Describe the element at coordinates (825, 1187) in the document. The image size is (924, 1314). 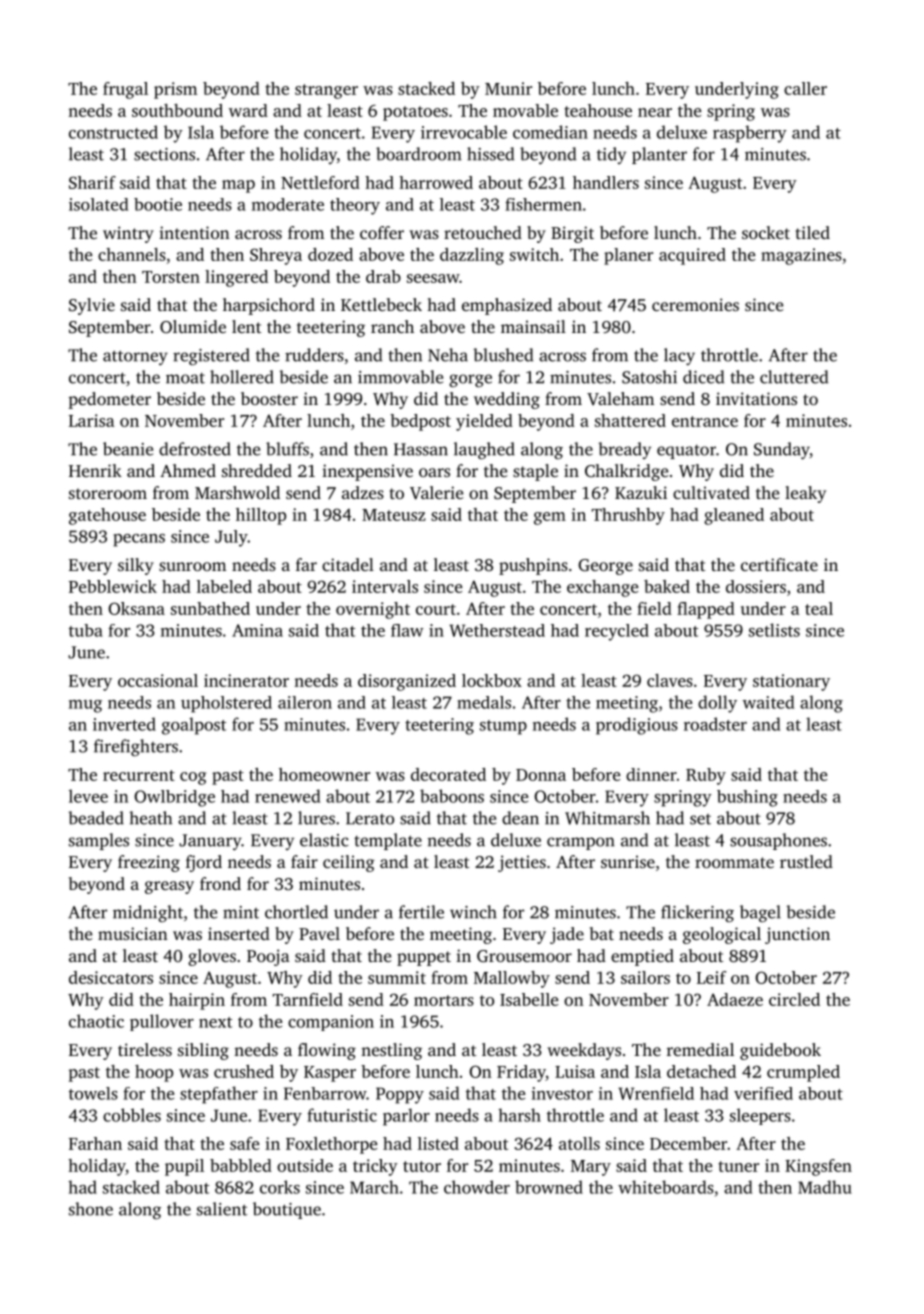
I see `Madhu` at that location.
